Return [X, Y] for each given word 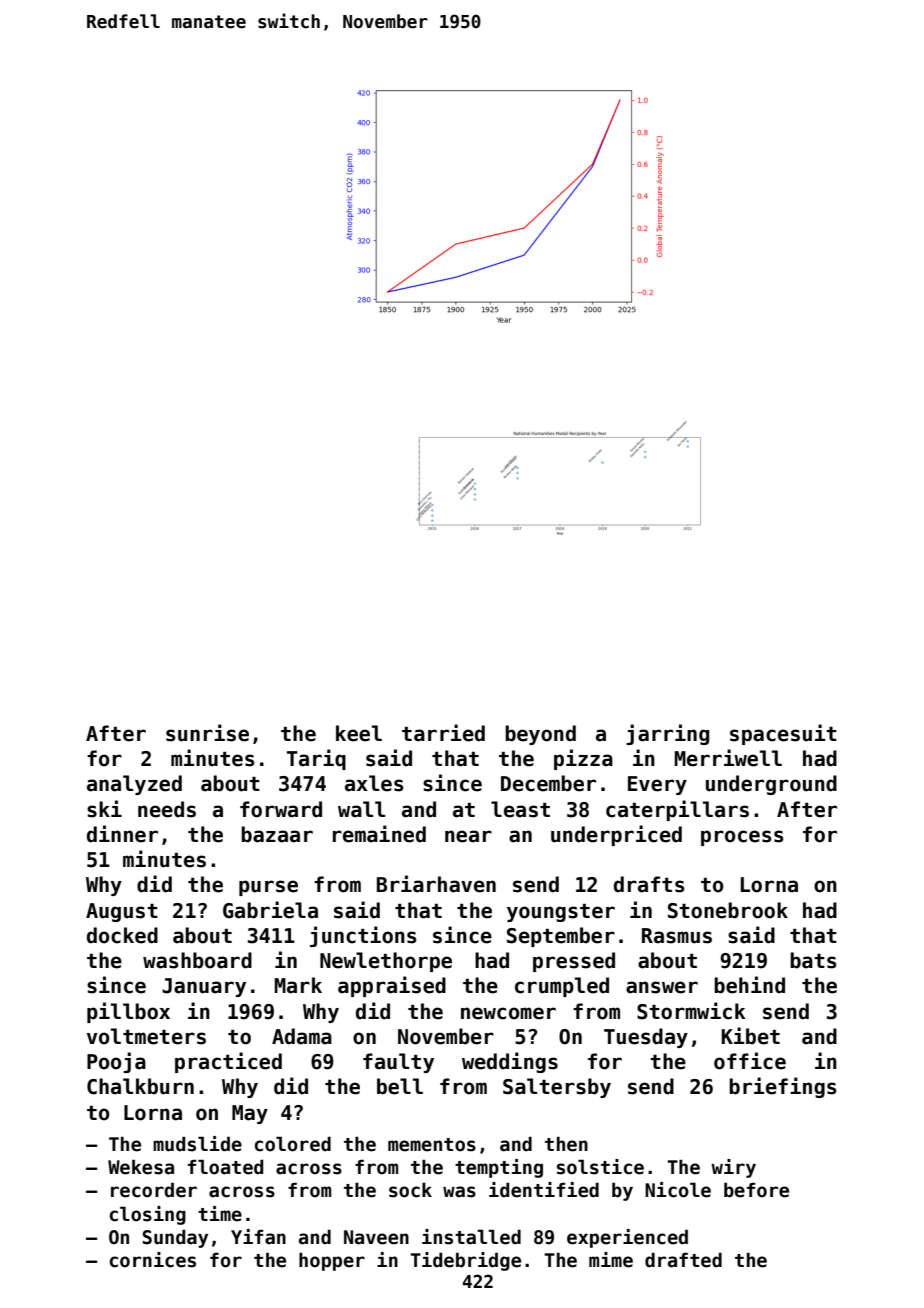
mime [611, 1260]
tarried [443, 733]
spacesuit [783, 734]
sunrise [207, 733]
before [756, 1190]
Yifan [258, 1237]
